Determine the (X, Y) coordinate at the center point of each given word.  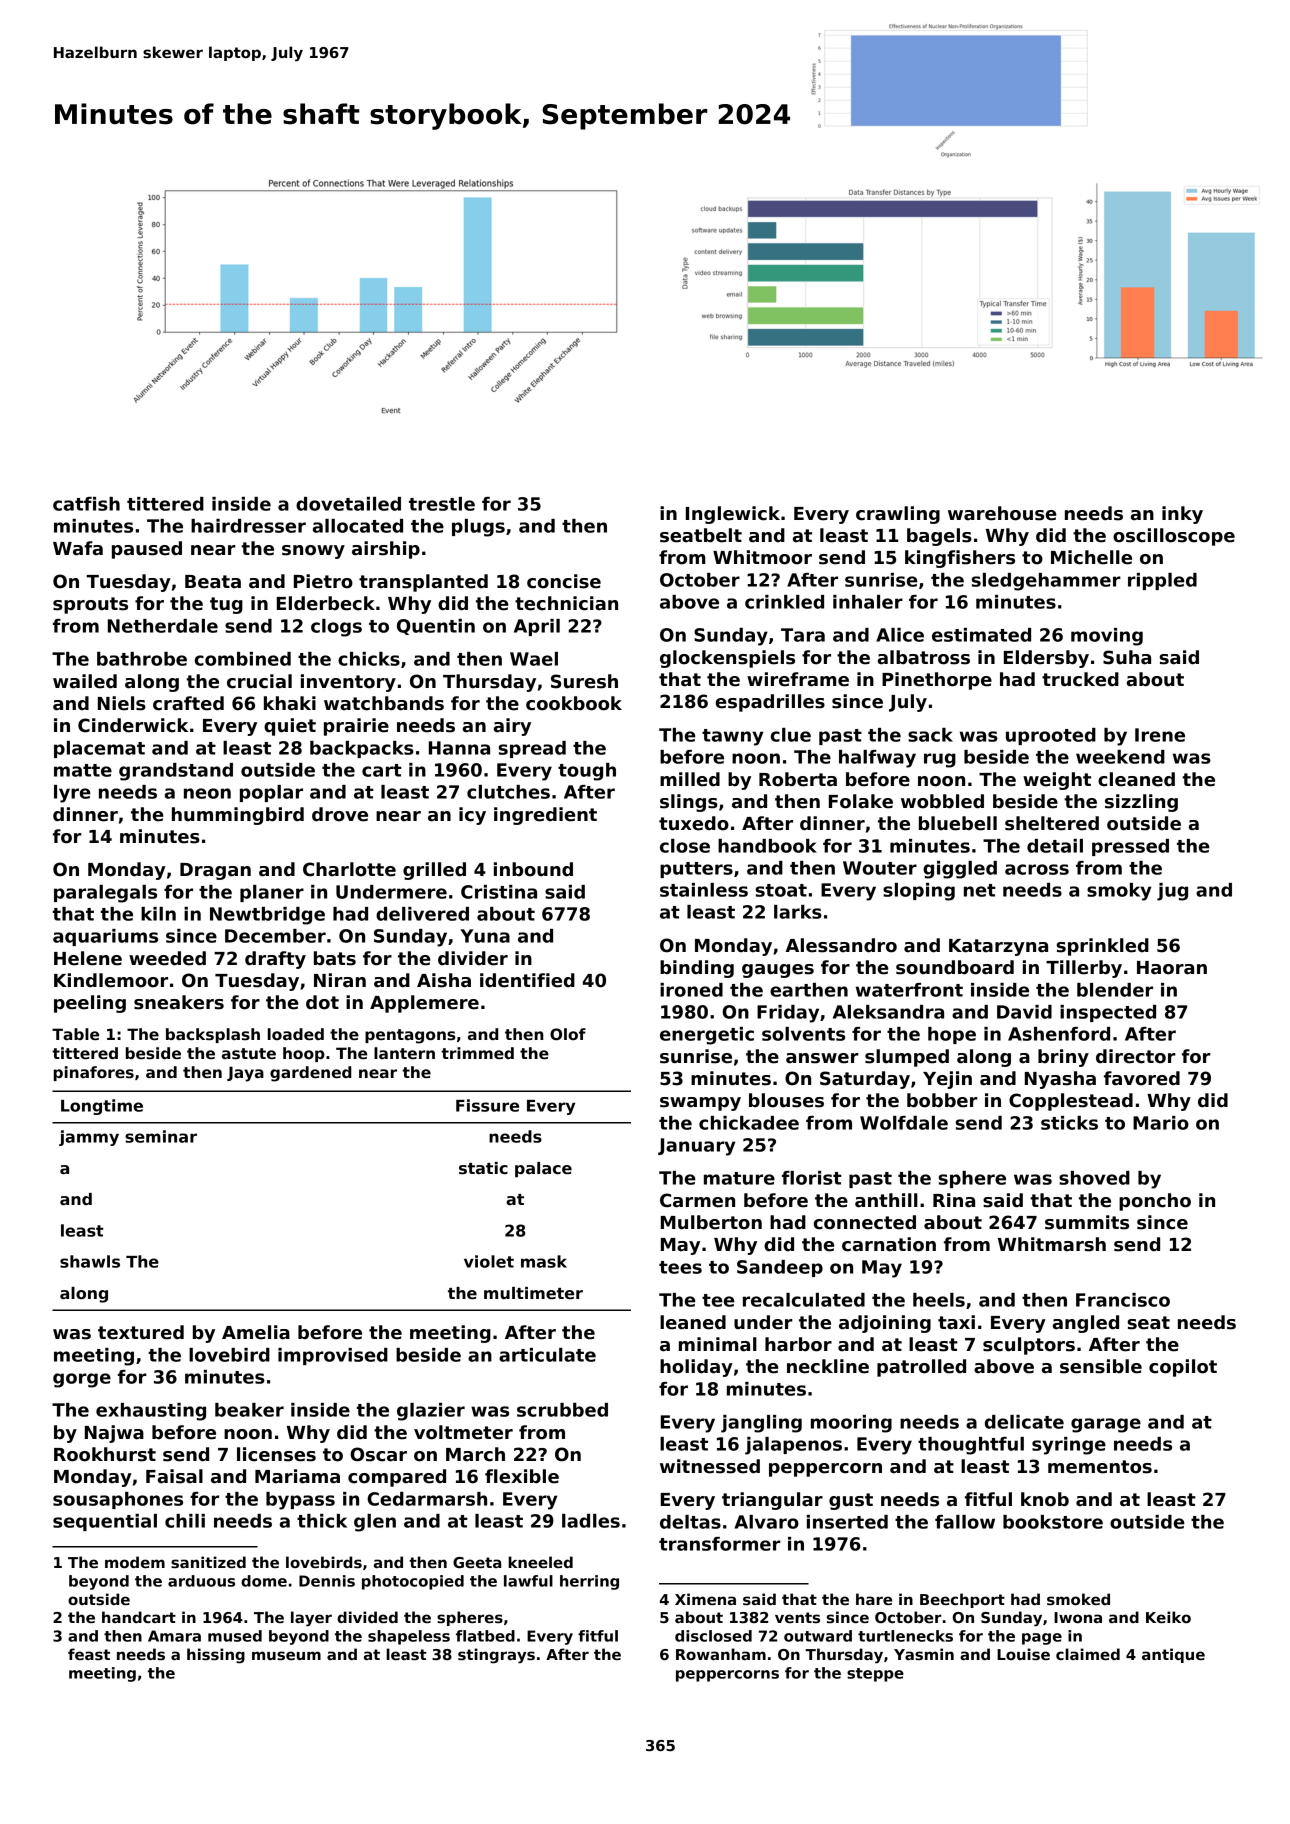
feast (89, 1654)
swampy (700, 1104)
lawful (528, 1581)
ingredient (545, 816)
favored (1142, 1078)
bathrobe (142, 659)
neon (207, 793)
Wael (534, 659)
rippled (1162, 581)
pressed (1130, 847)
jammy (89, 1138)
